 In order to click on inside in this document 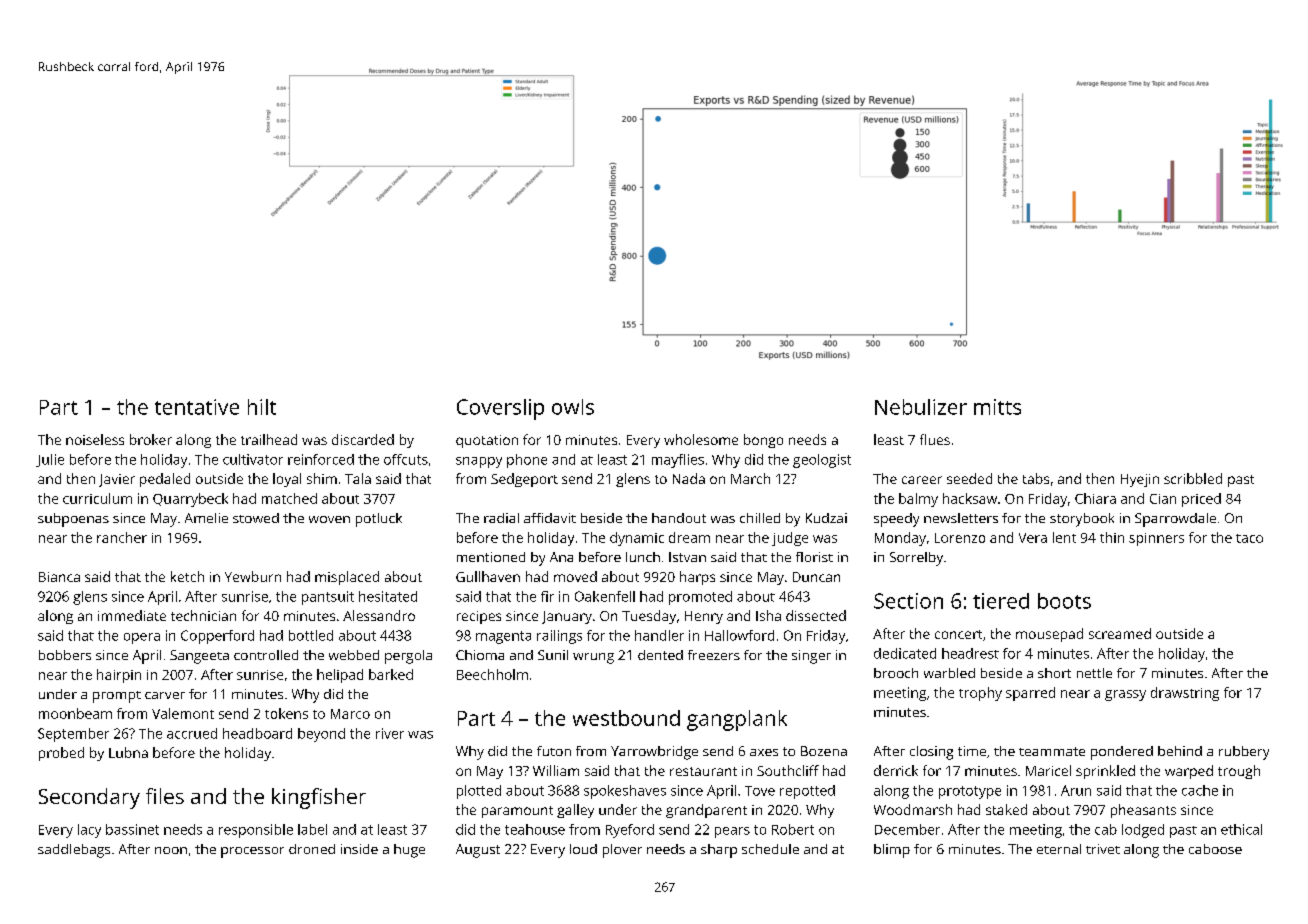, I will do `click(359, 849)`.
